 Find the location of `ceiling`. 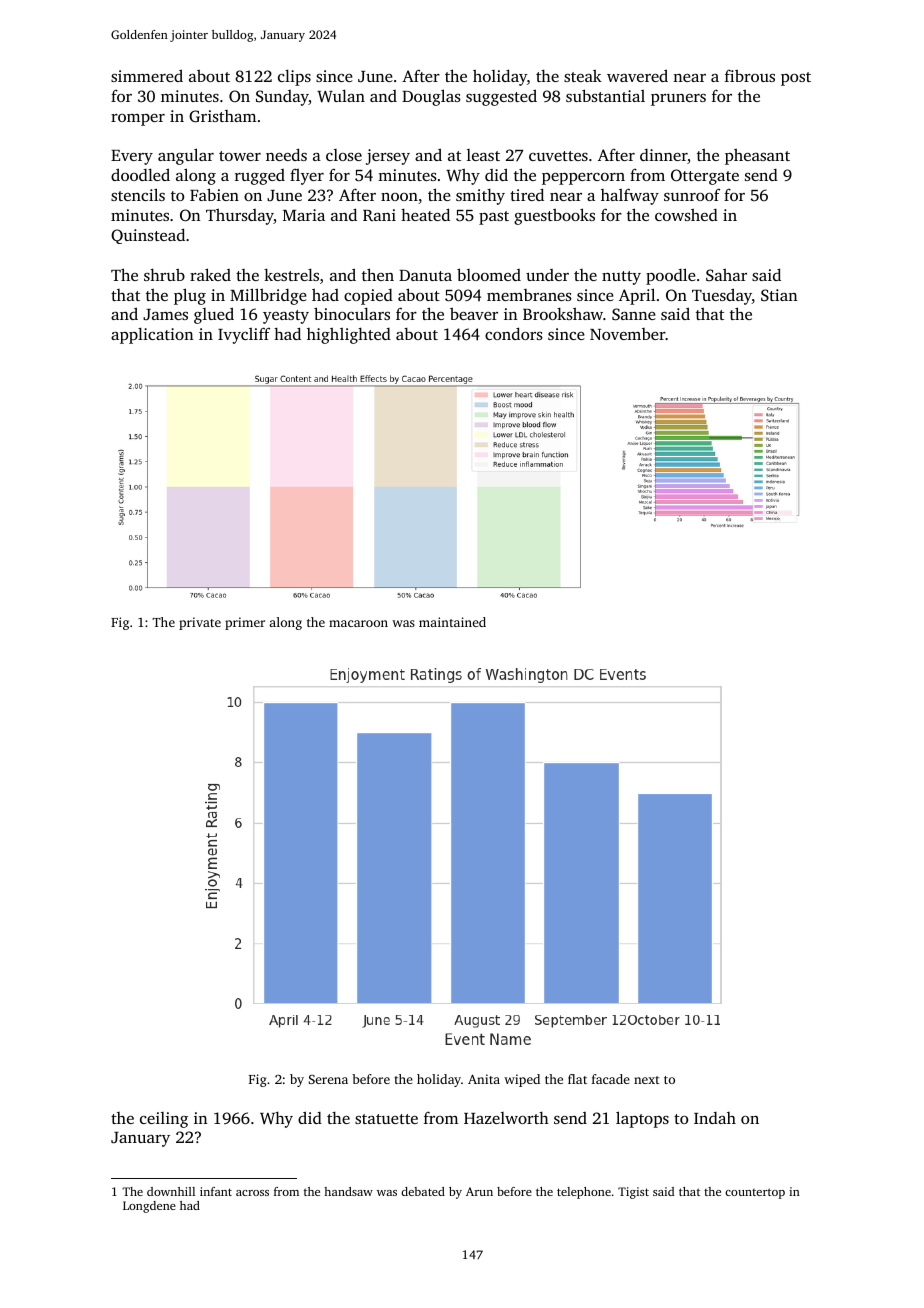

ceiling is located at coordinates (164, 1120).
